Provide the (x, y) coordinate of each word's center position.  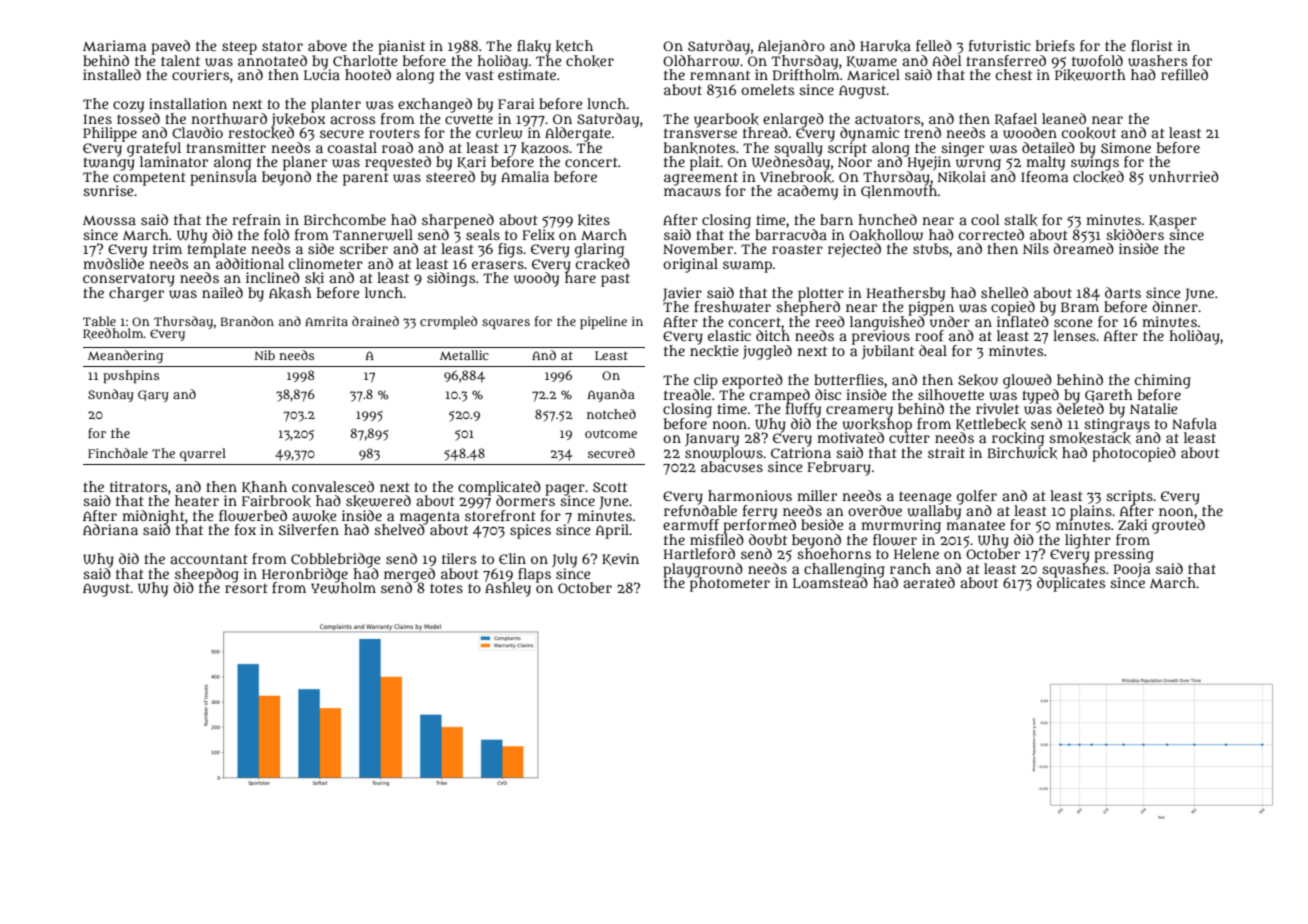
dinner (1175, 306)
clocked (1098, 177)
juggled (767, 352)
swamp (747, 267)
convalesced (333, 486)
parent (366, 179)
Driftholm (806, 74)
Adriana (110, 529)
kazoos (545, 148)
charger (136, 294)
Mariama (114, 45)
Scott (610, 487)
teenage (925, 498)
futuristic (1000, 45)
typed (1040, 396)
